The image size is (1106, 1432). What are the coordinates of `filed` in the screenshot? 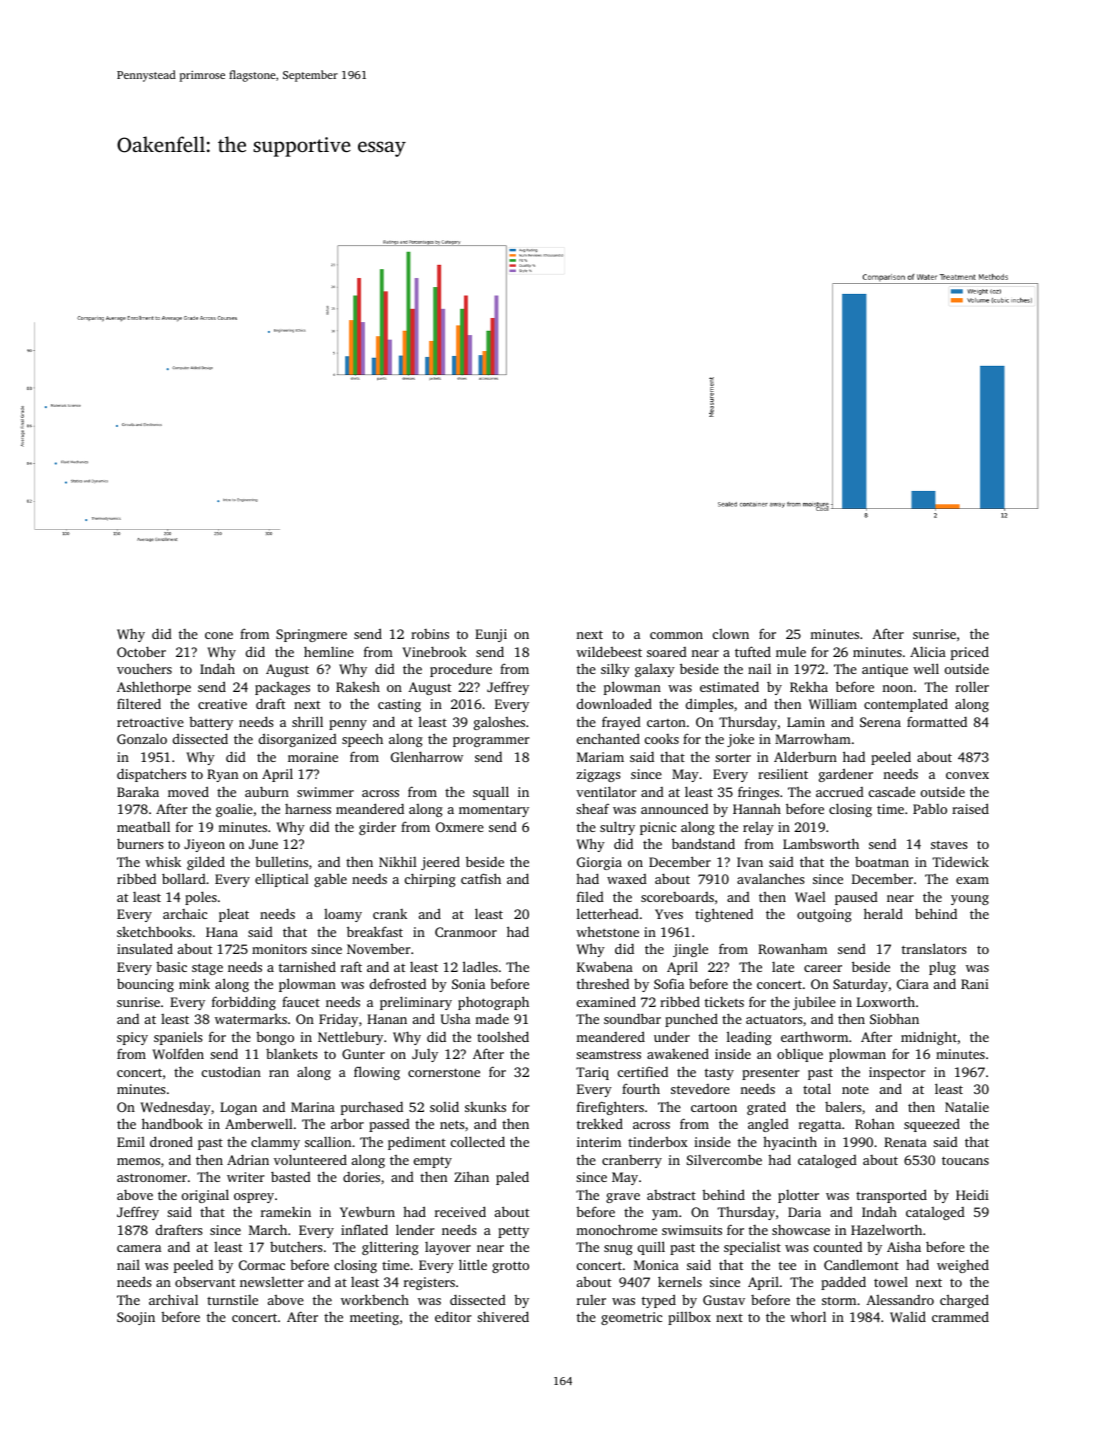 It's located at (590, 896).
